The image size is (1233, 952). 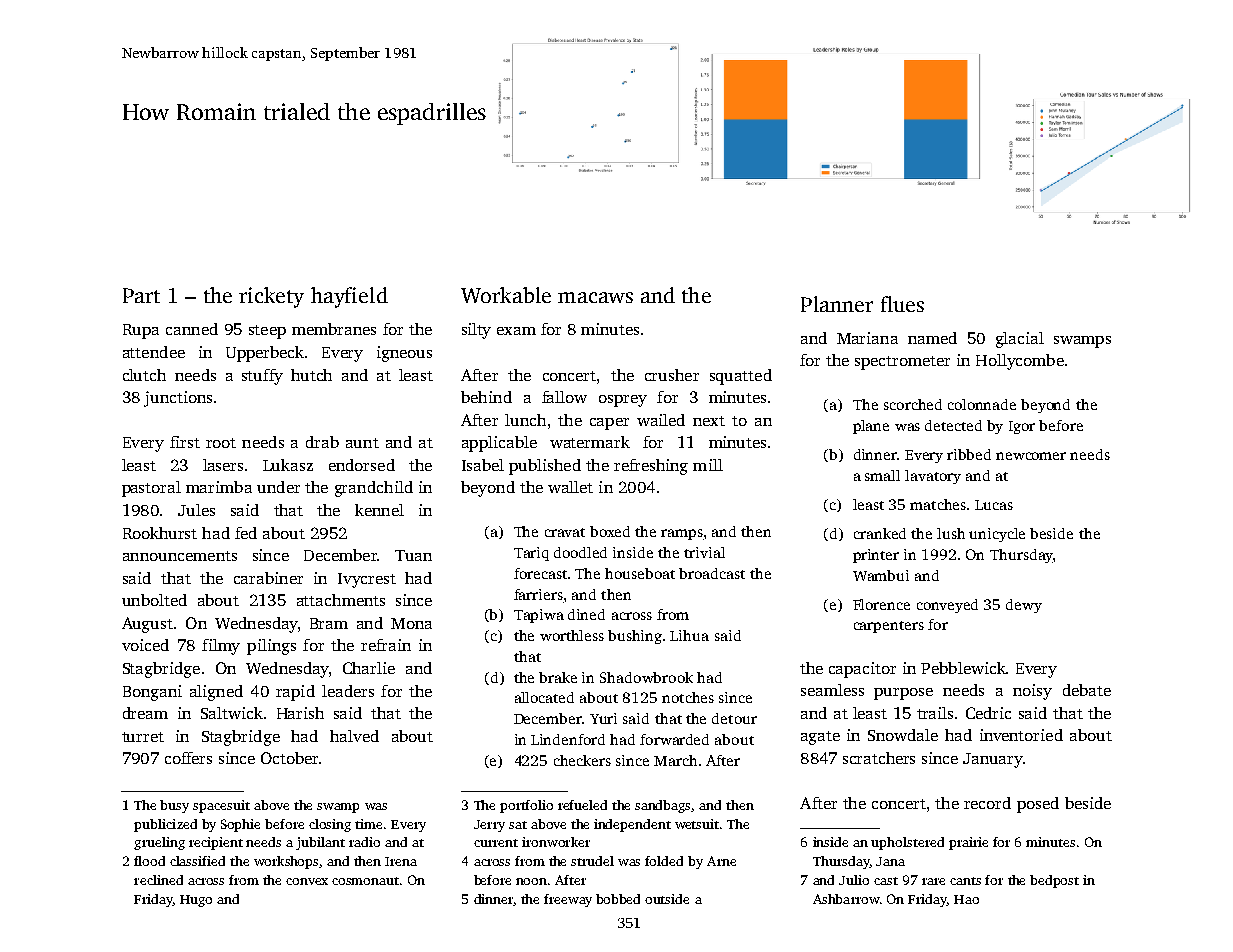 What do you see at coordinates (832, 690) in the screenshot?
I see `seamless` at bounding box center [832, 690].
